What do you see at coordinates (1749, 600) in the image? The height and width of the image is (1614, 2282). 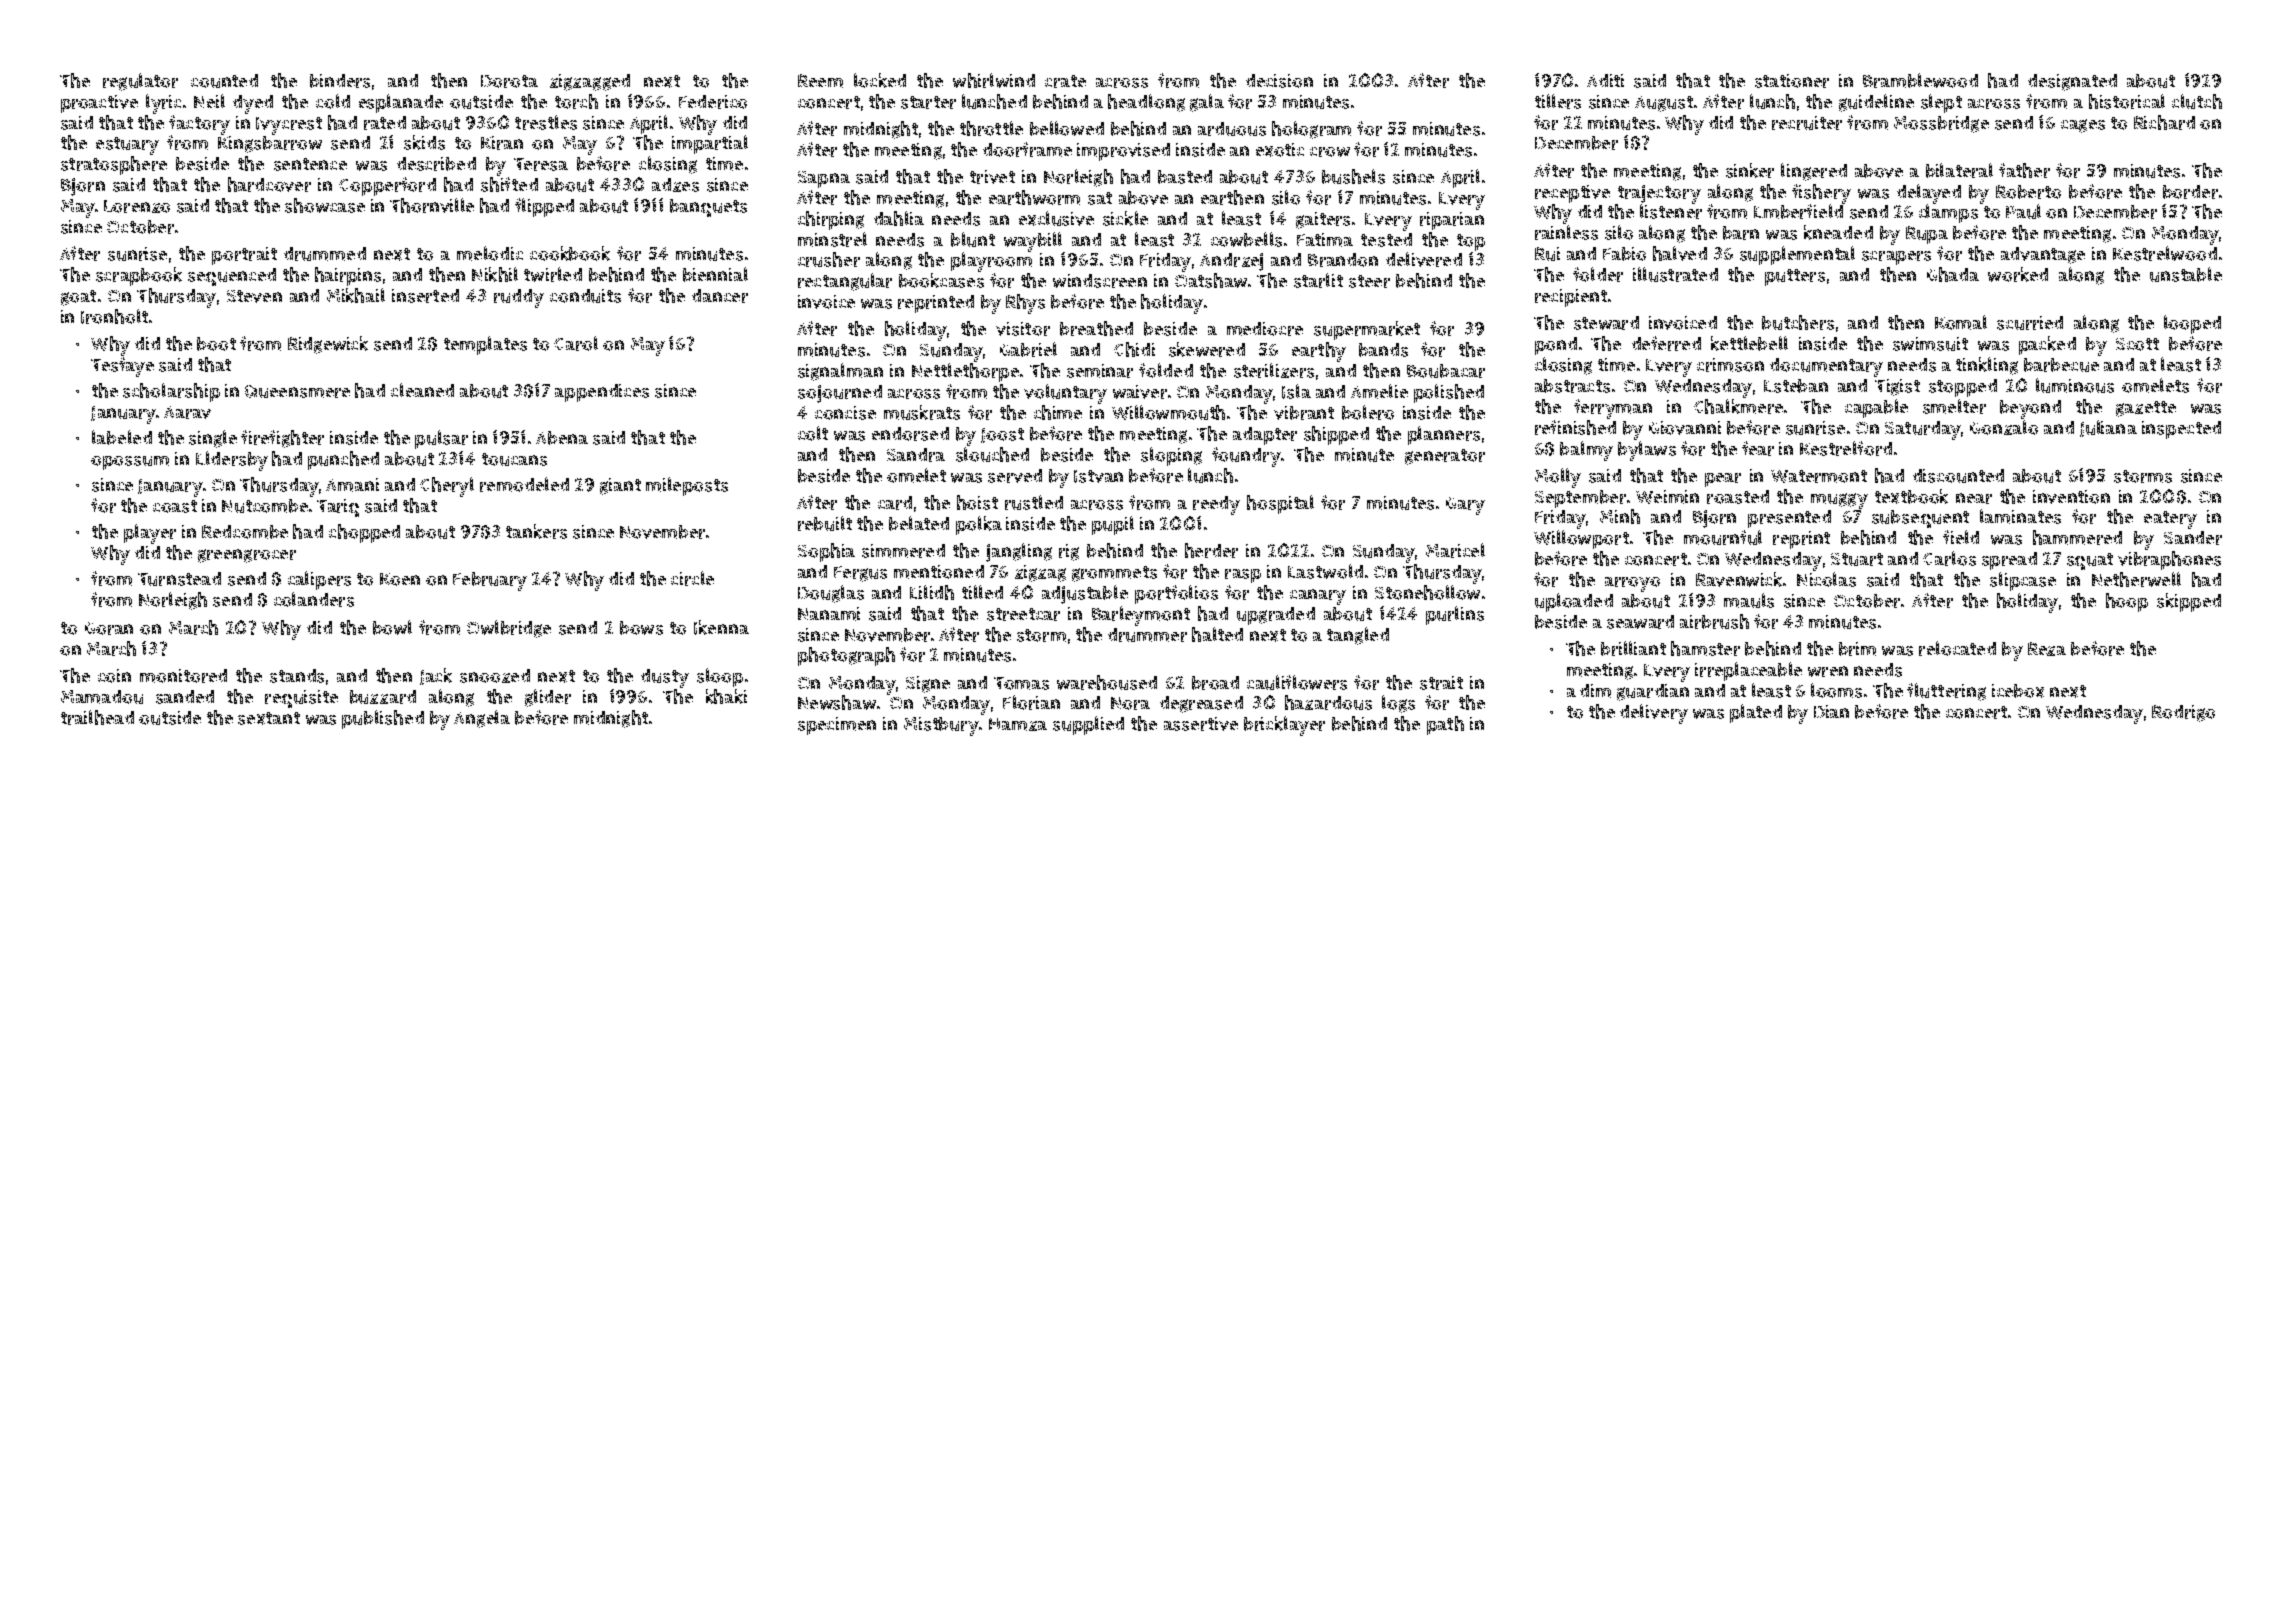 I see `mauls` at bounding box center [1749, 600].
